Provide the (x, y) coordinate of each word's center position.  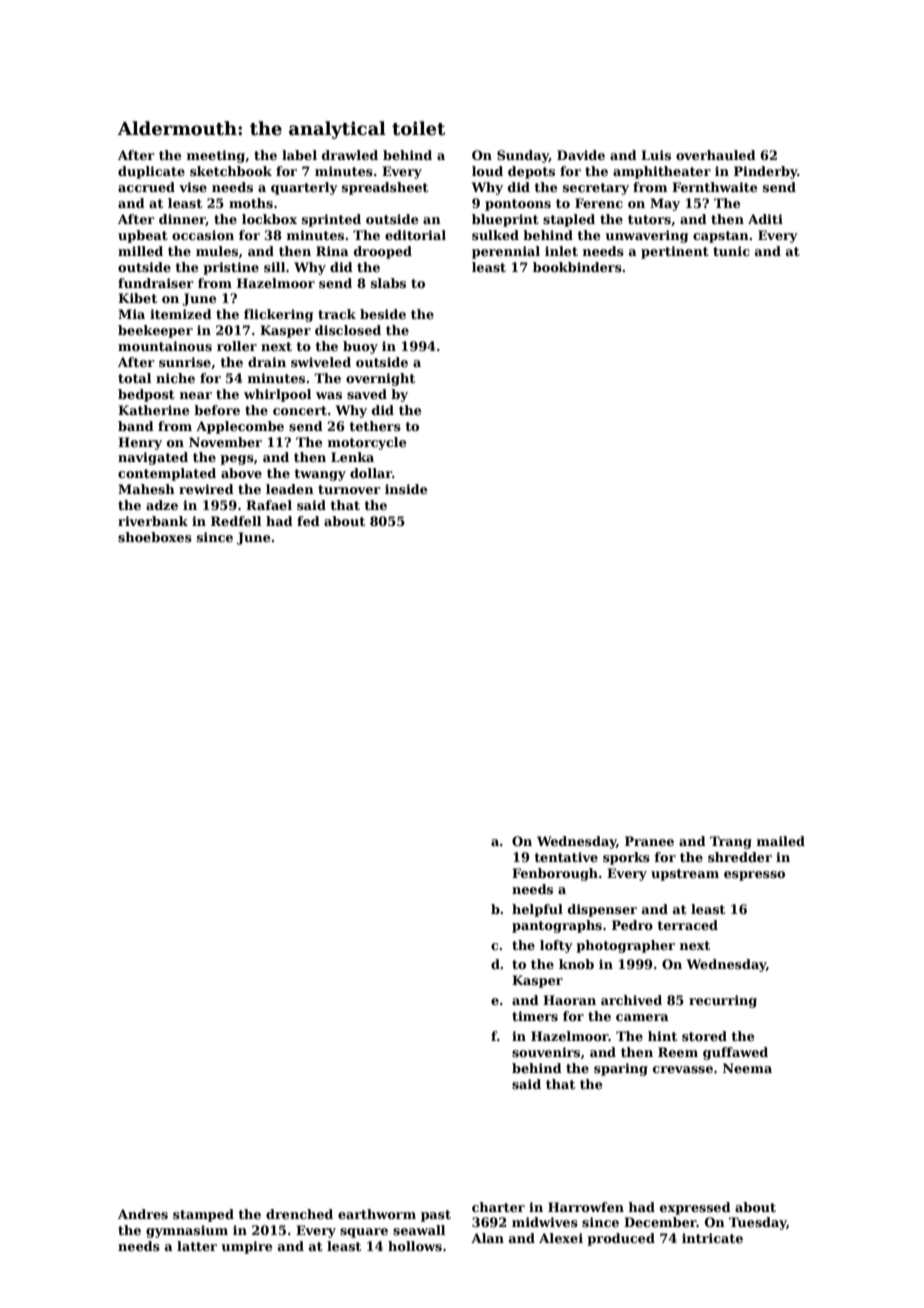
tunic (731, 251)
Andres (143, 1214)
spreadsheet (385, 188)
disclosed (348, 330)
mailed (781, 841)
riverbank (153, 521)
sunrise (185, 362)
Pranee (649, 841)
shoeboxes (155, 537)
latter (197, 1246)
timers (535, 1016)
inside (406, 489)
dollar (371, 473)
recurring (723, 1001)
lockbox (269, 219)
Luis (656, 155)
